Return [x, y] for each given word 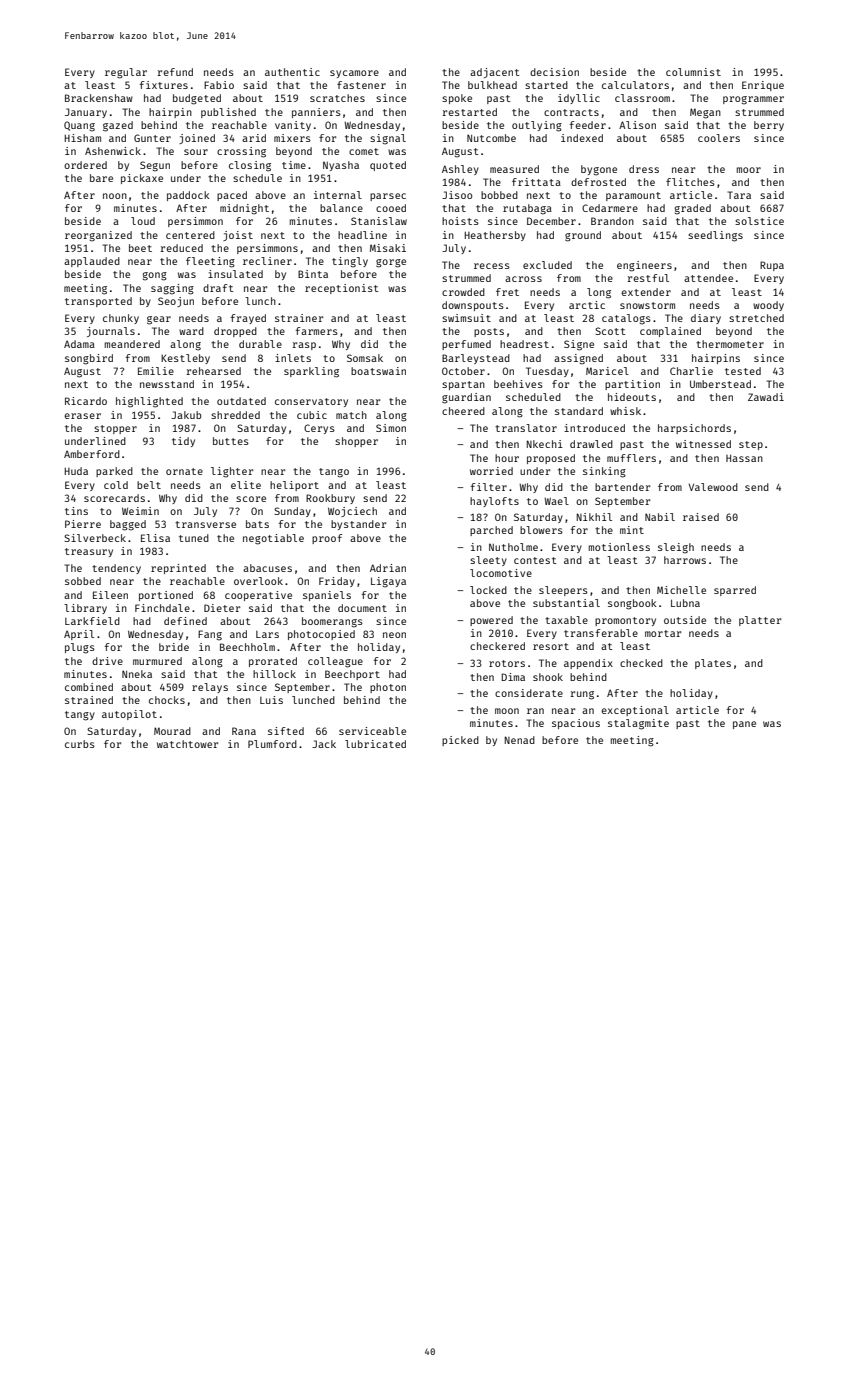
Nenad [520, 740]
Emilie [156, 371]
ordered [85, 165]
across [523, 279]
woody [768, 306]
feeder [588, 125]
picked [460, 741]
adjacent [494, 73]
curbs [80, 744]
